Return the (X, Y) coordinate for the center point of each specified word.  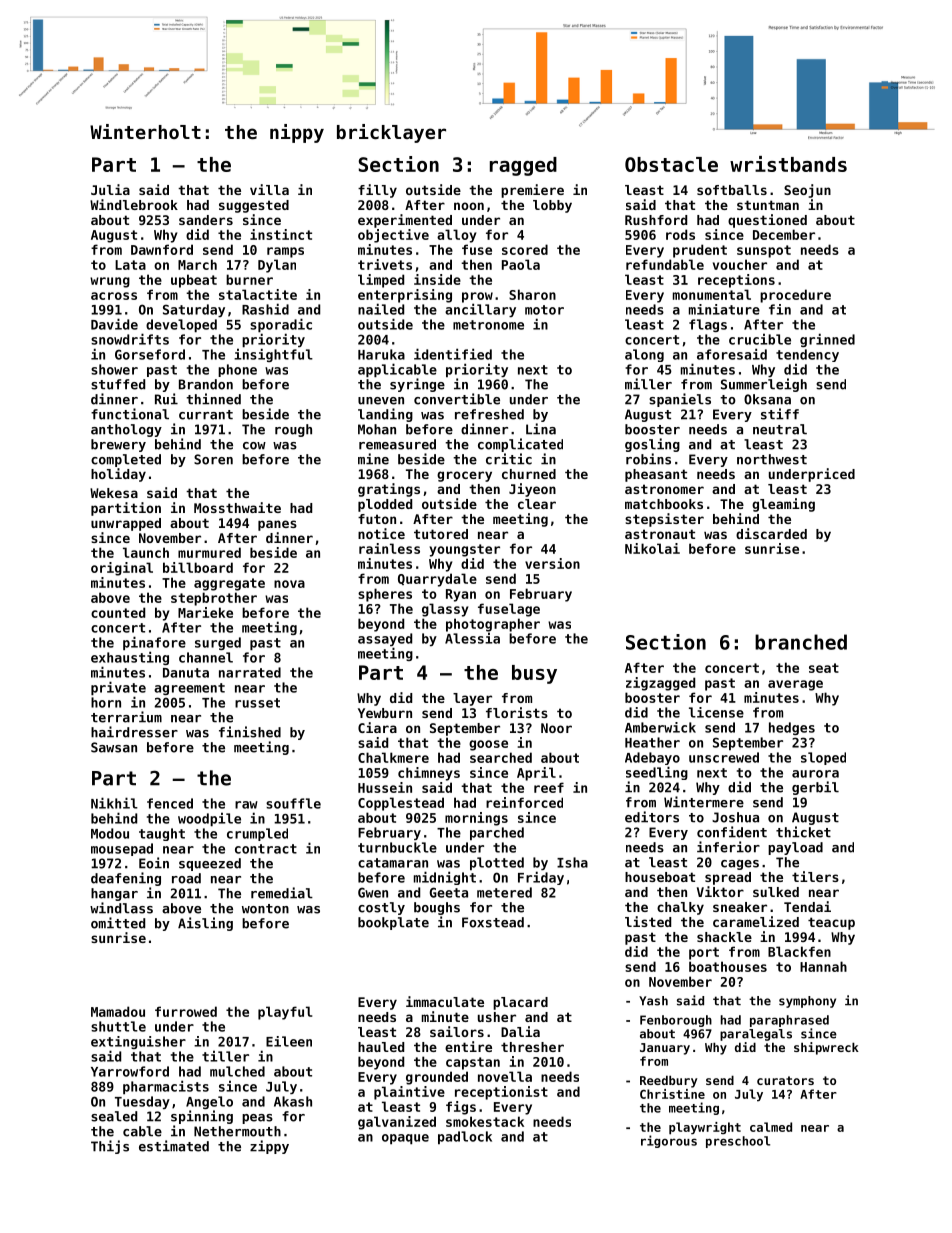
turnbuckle (397, 847)
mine (373, 459)
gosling (652, 445)
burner (249, 279)
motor (544, 310)
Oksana (767, 399)
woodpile (209, 819)
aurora (815, 774)
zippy (269, 1147)
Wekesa (114, 493)
